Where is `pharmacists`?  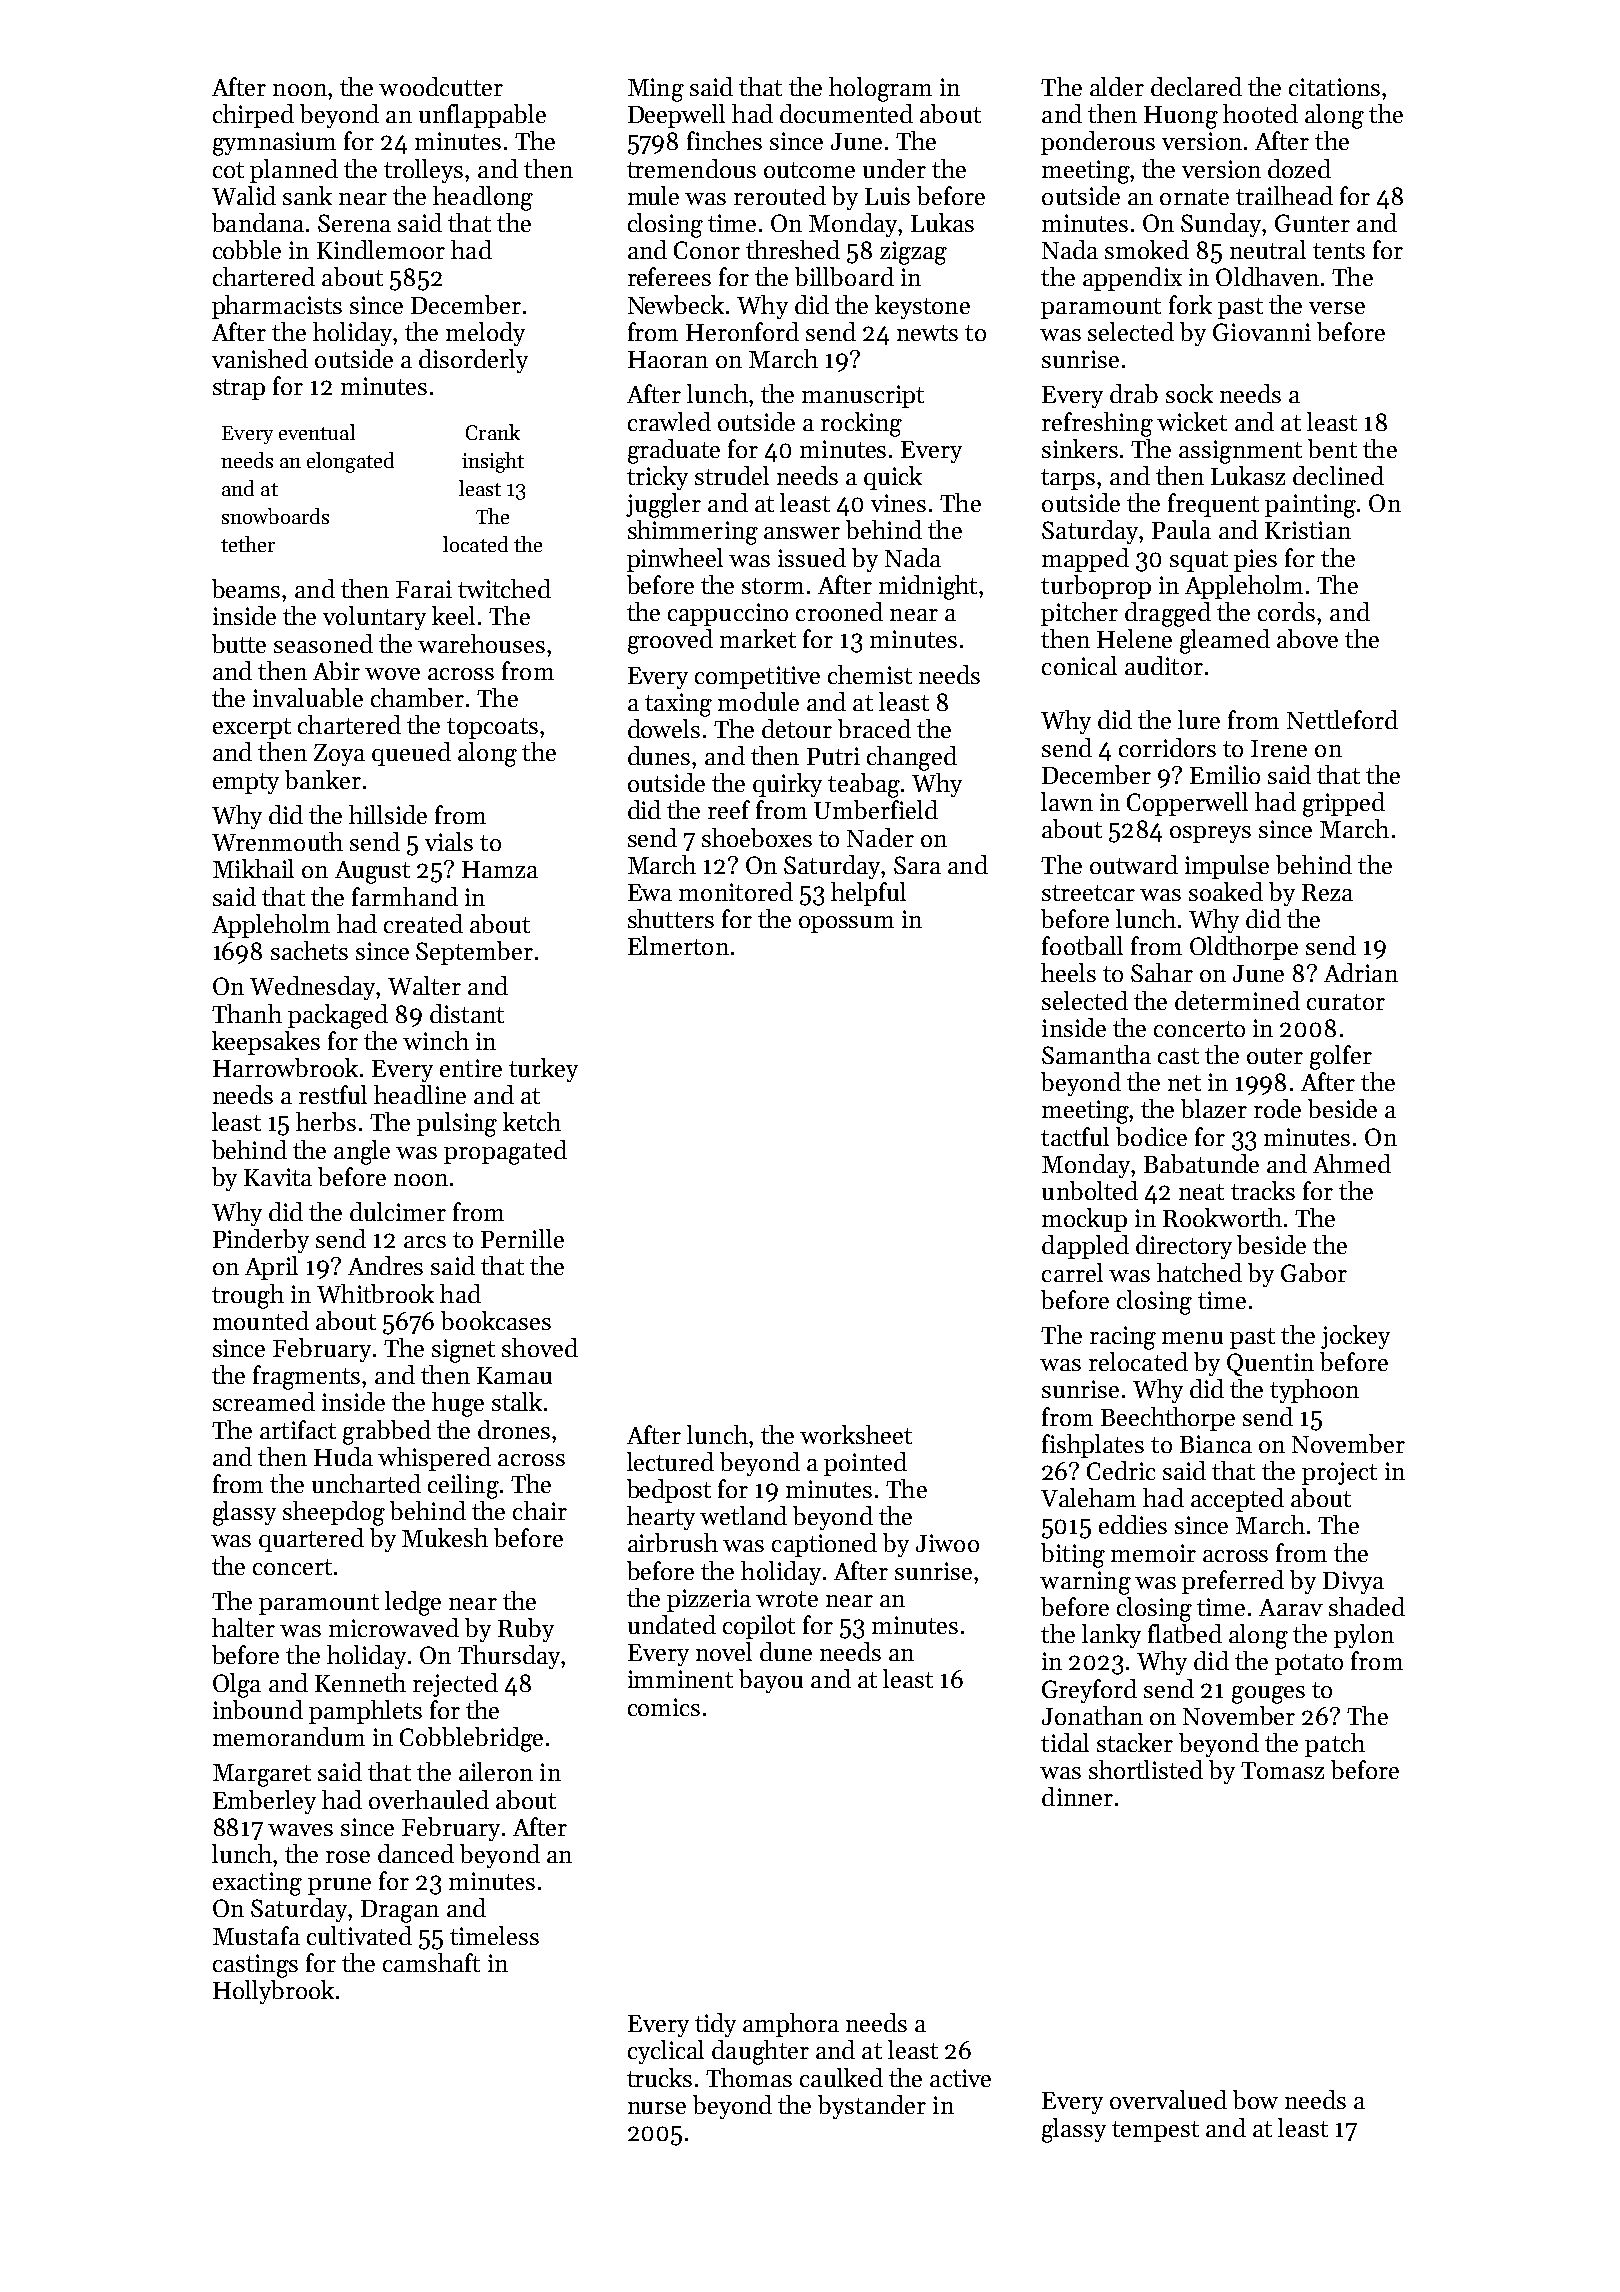 pharmacists is located at coordinates (277, 307).
